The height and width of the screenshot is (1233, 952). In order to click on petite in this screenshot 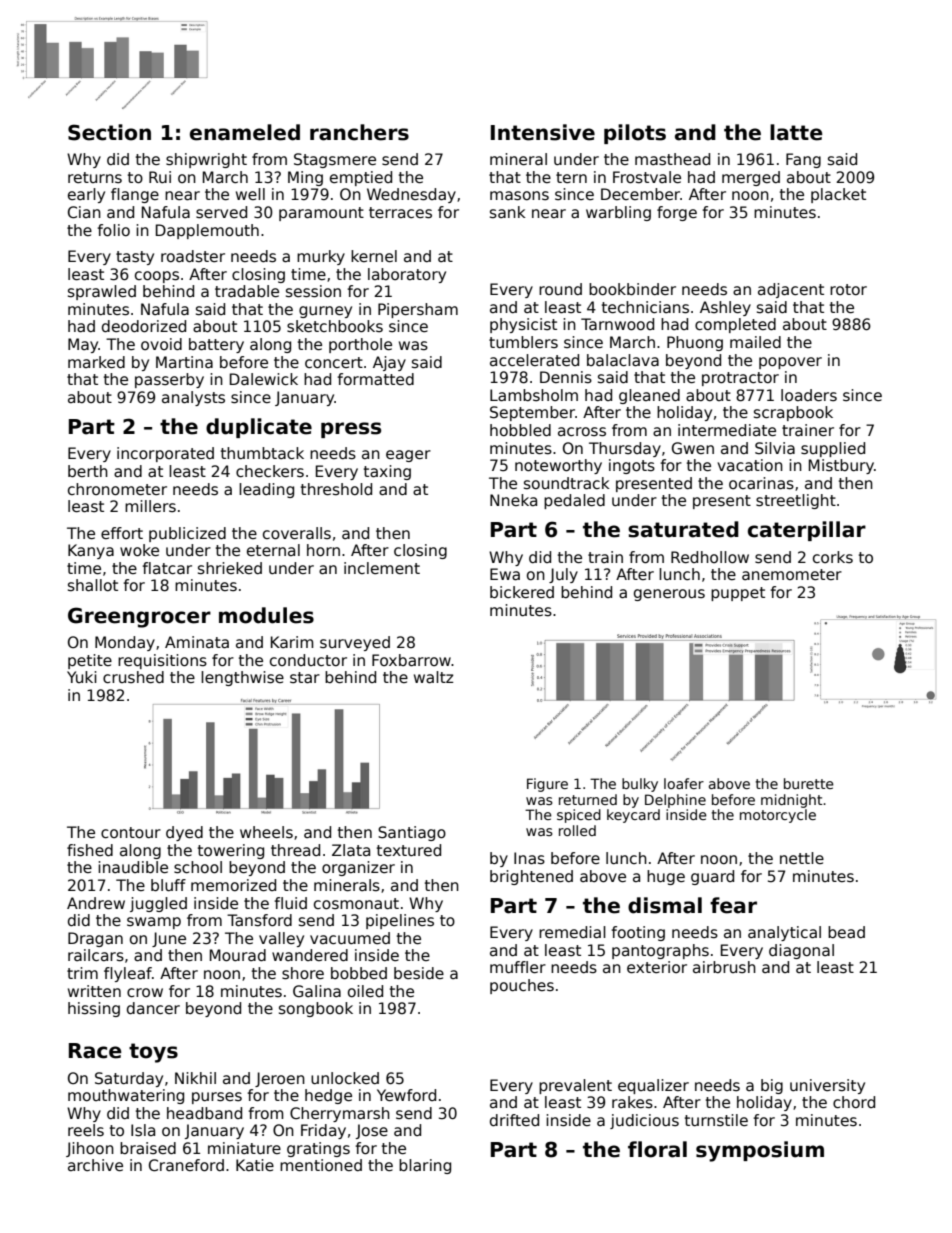, I will do `click(90, 661)`.
